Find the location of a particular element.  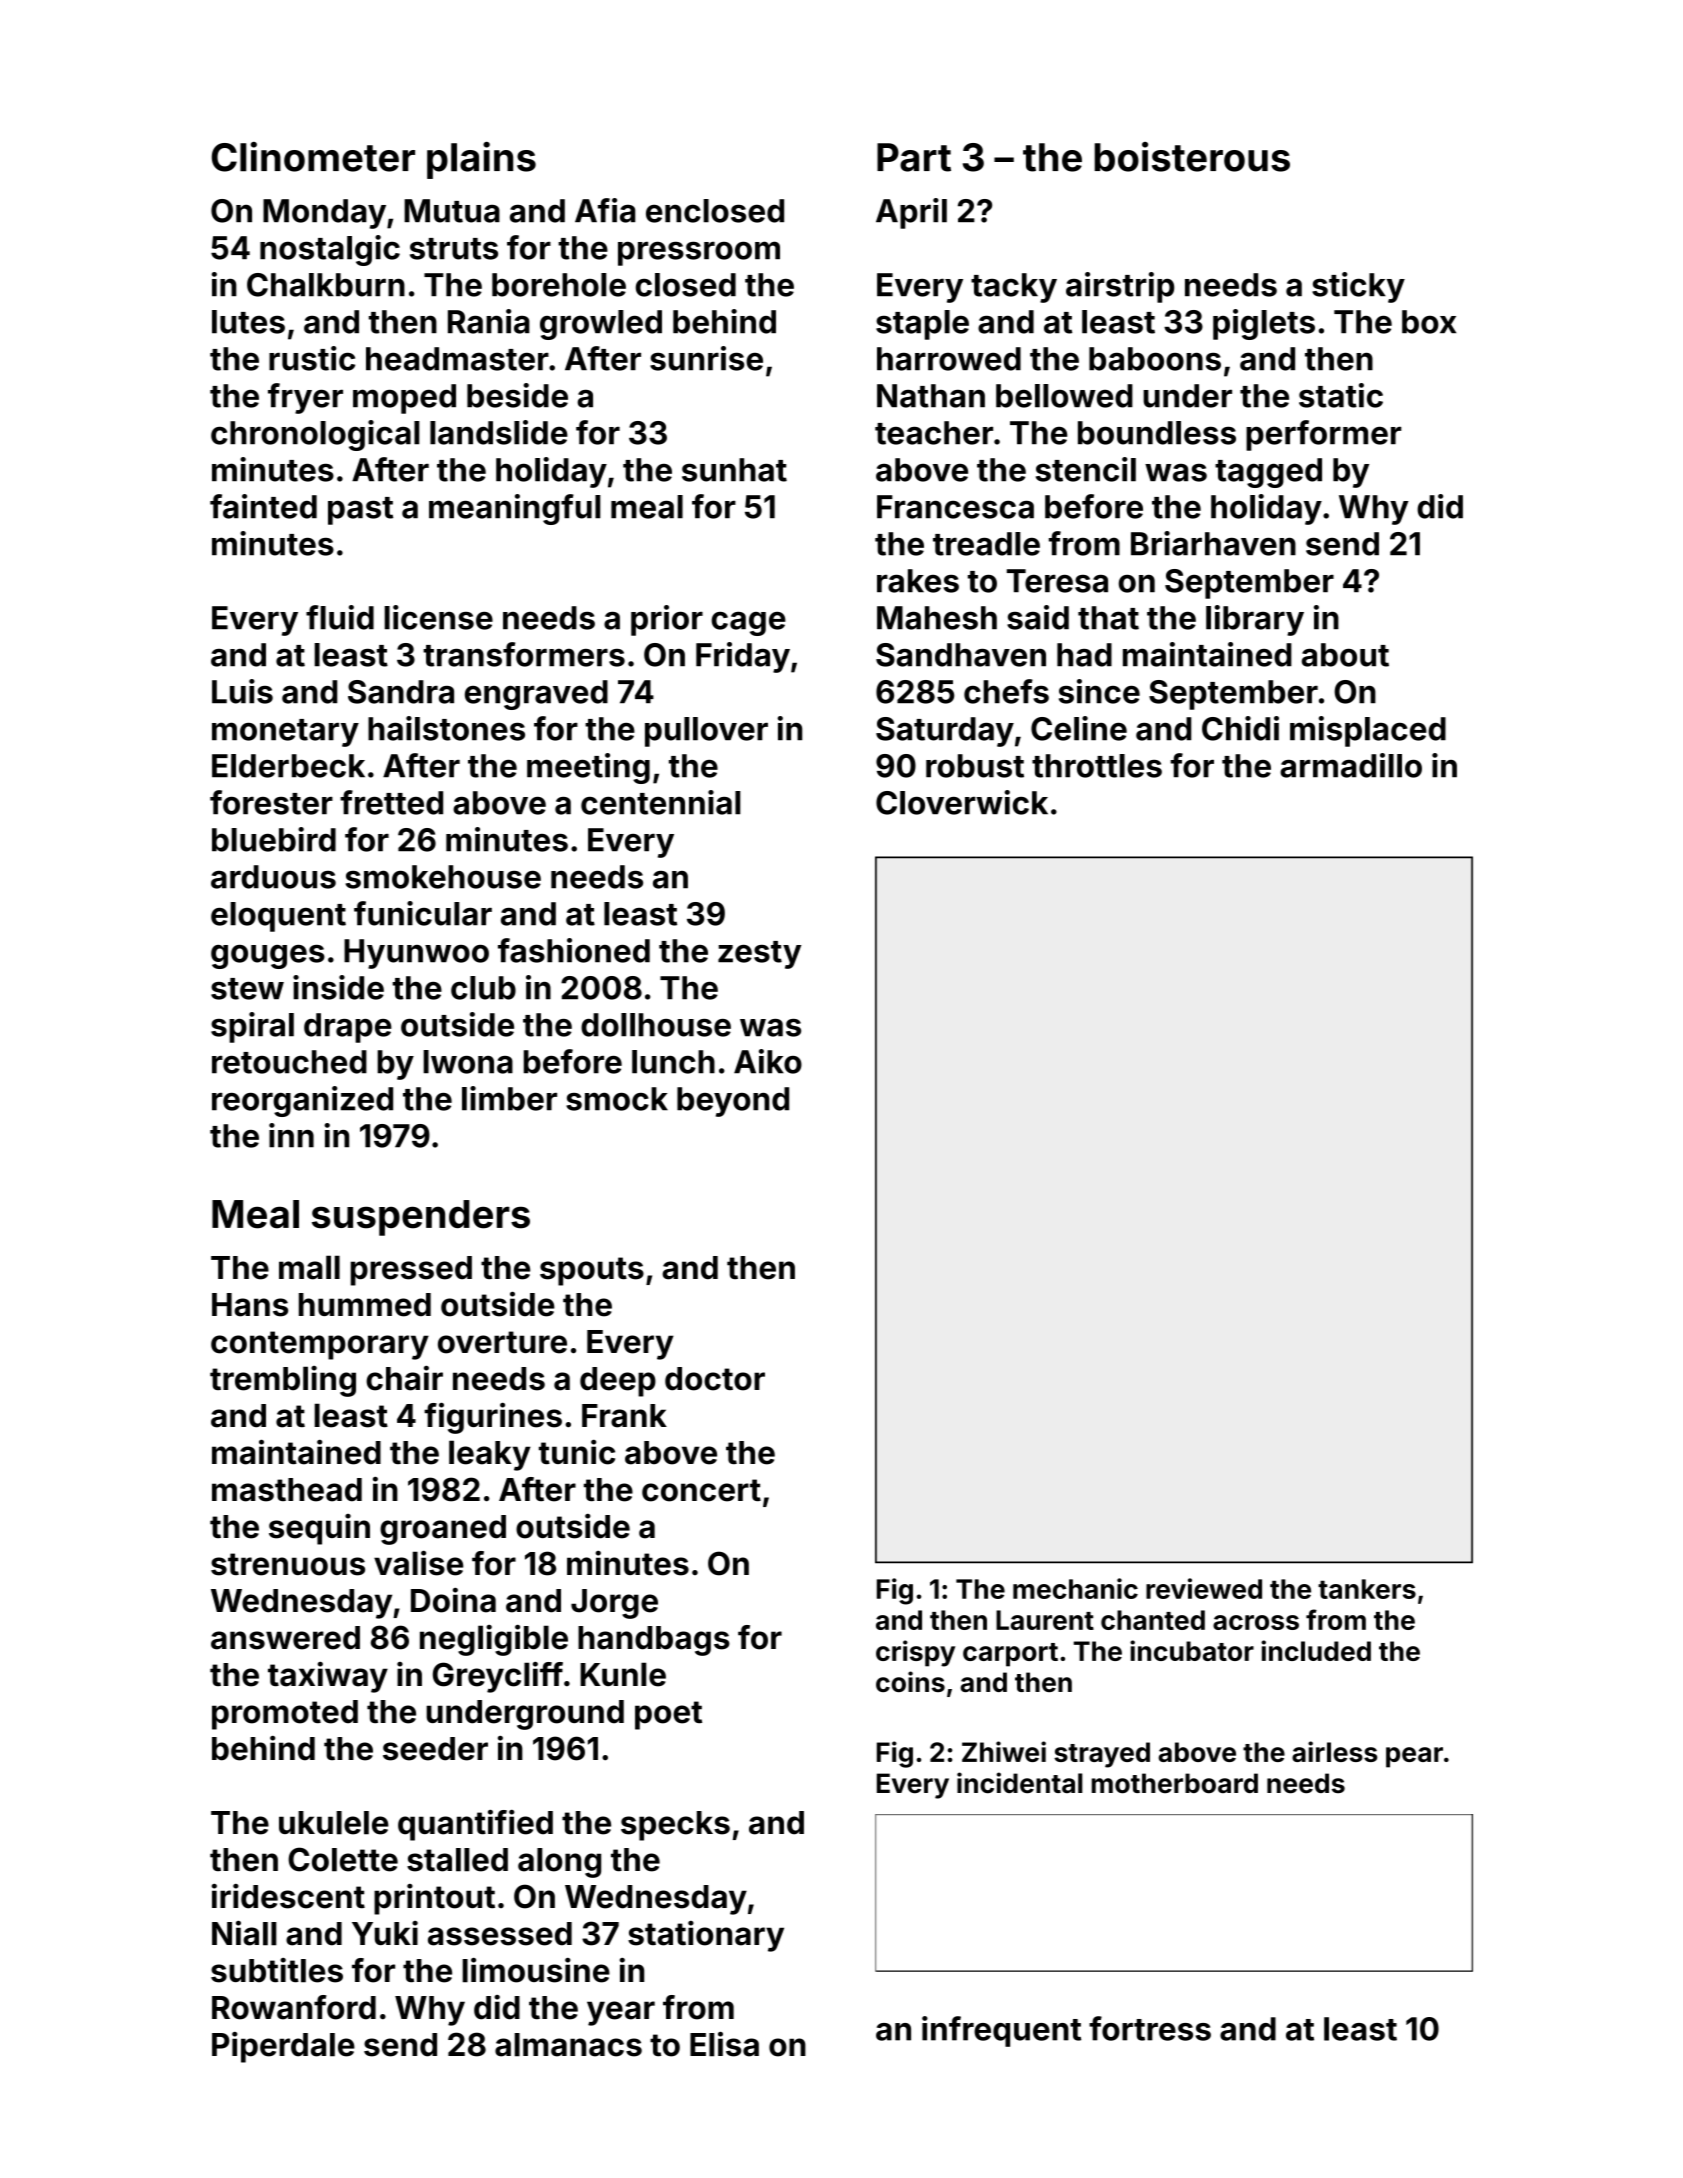

Yuki is located at coordinates (385, 1933).
